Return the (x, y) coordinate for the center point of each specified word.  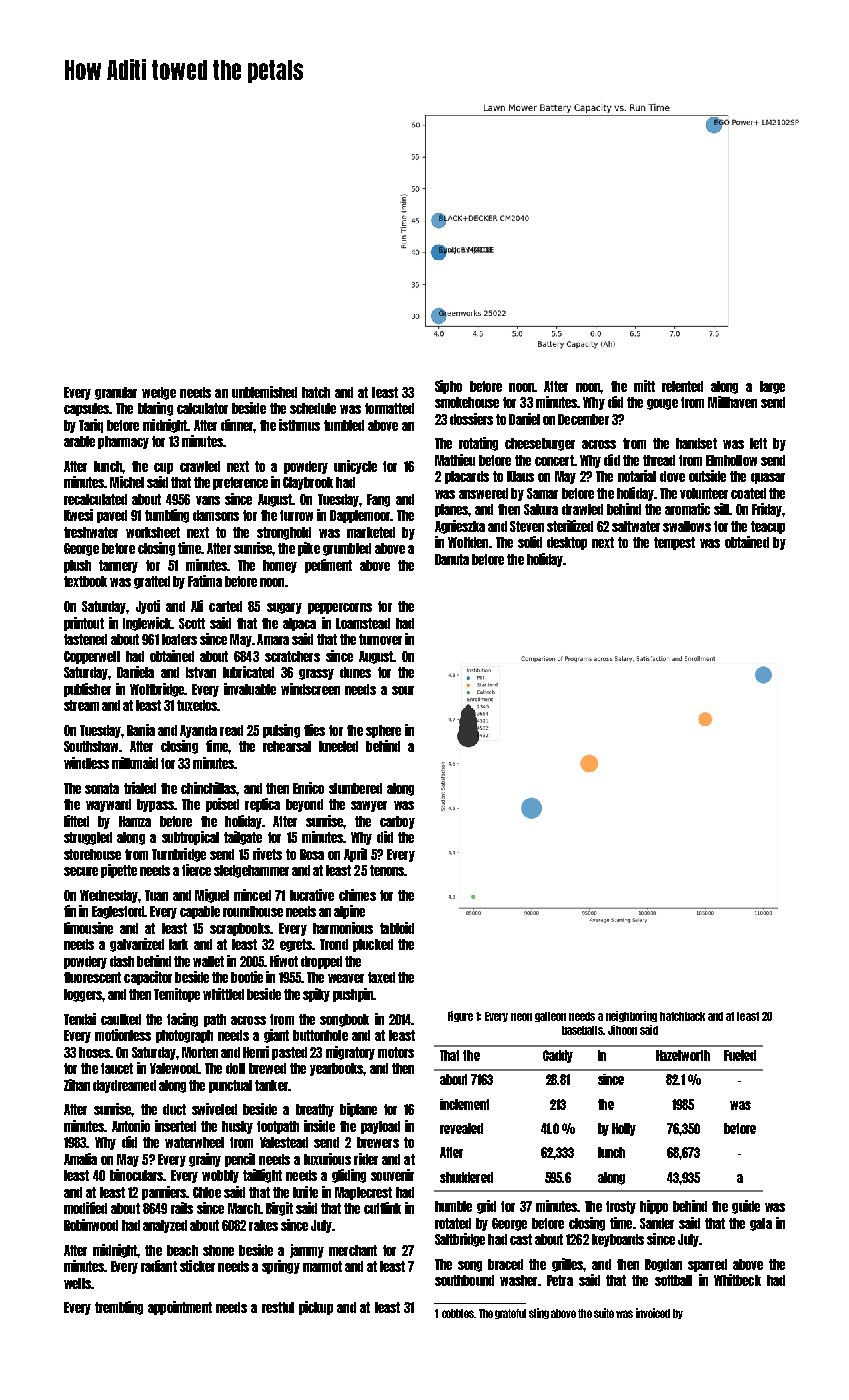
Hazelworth (683, 1055)
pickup (316, 1308)
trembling (119, 1308)
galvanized (137, 945)
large (772, 387)
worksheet (153, 532)
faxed (381, 977)
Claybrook (308, 483)
